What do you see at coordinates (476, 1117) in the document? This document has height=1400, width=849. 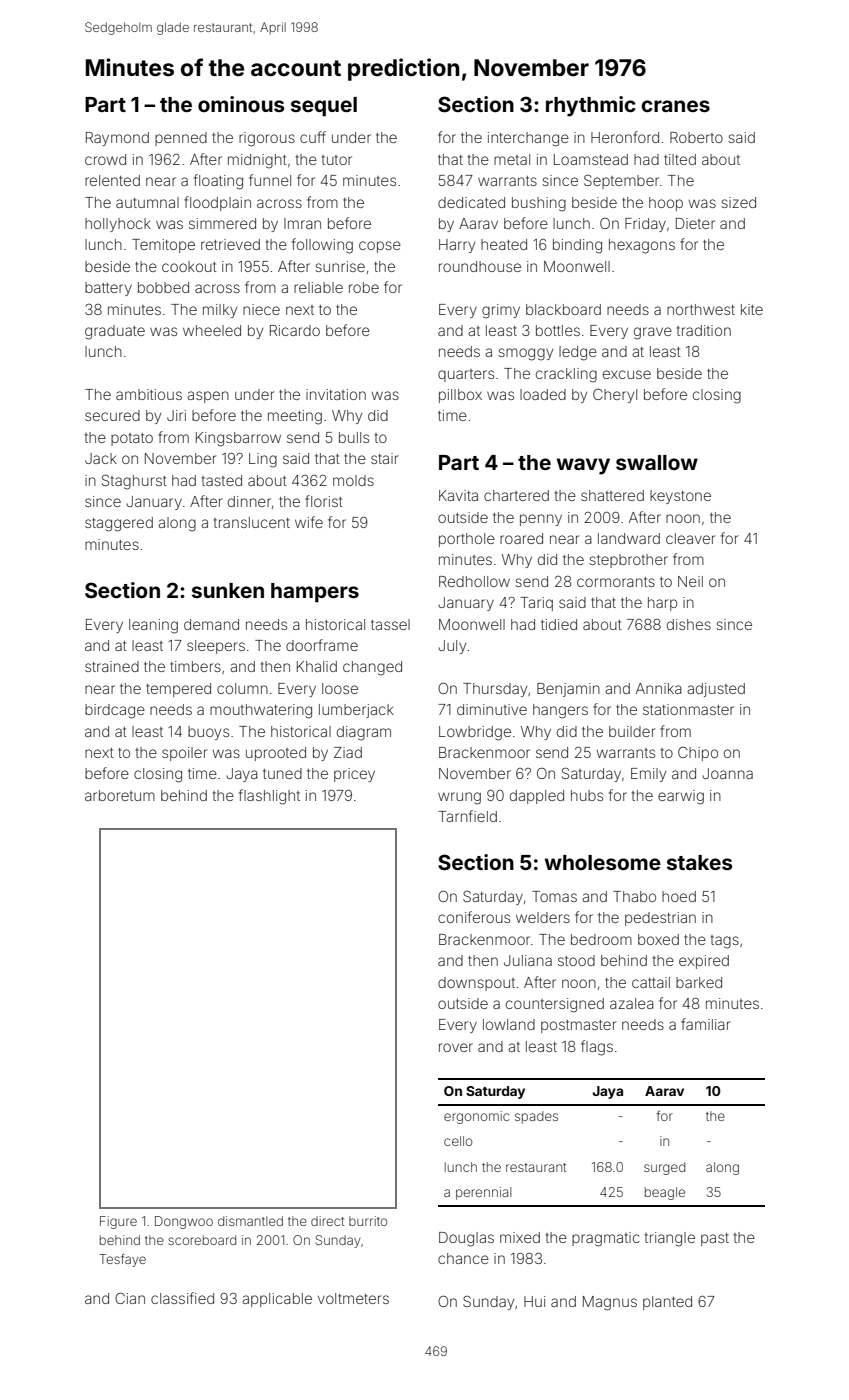 I see `ergonomic` at bounding box center [476, 1117].
